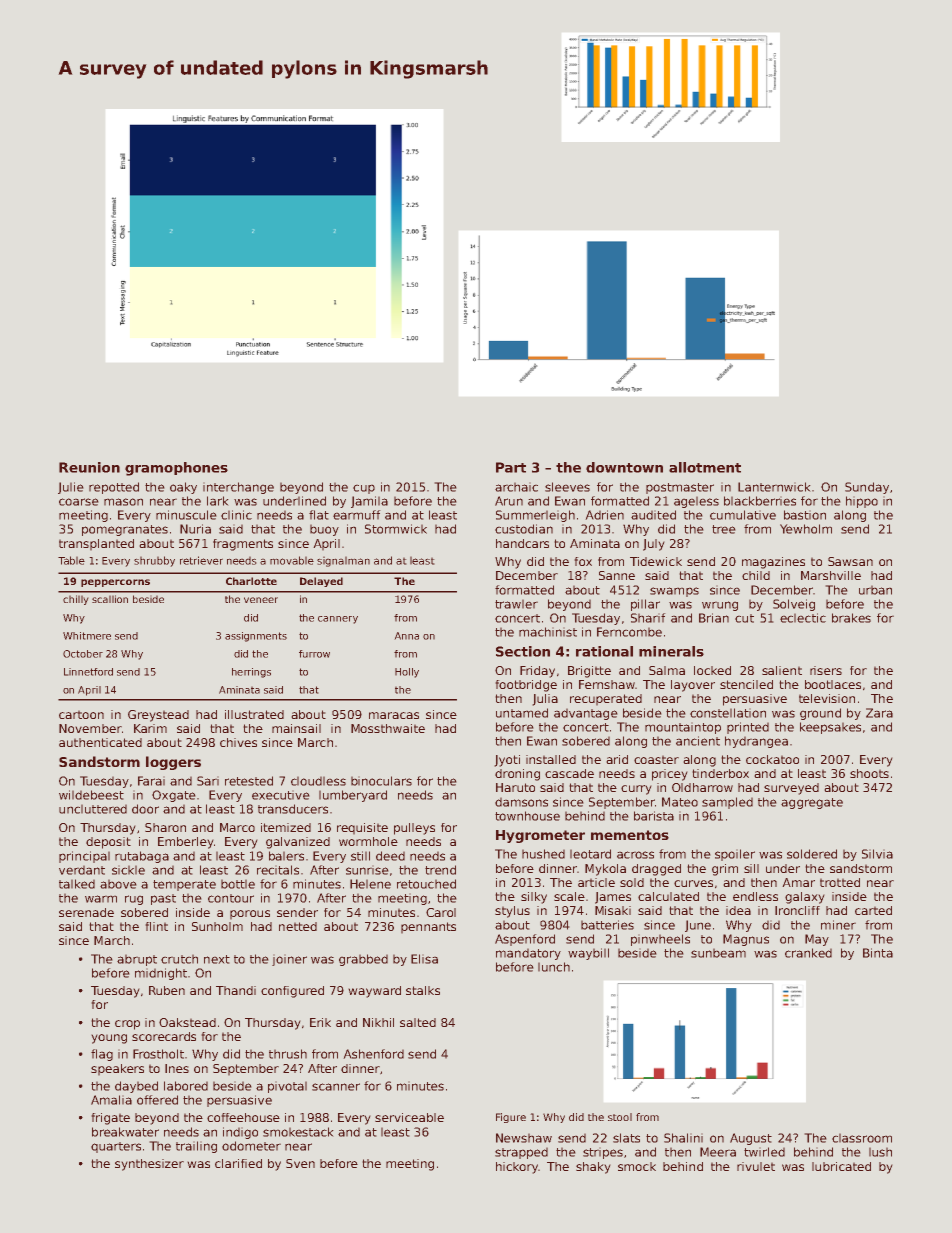 The image size is (952, 1233). Describe the element at coordinates (238, 884) in the screenshot. I see `bottle` at that location.
